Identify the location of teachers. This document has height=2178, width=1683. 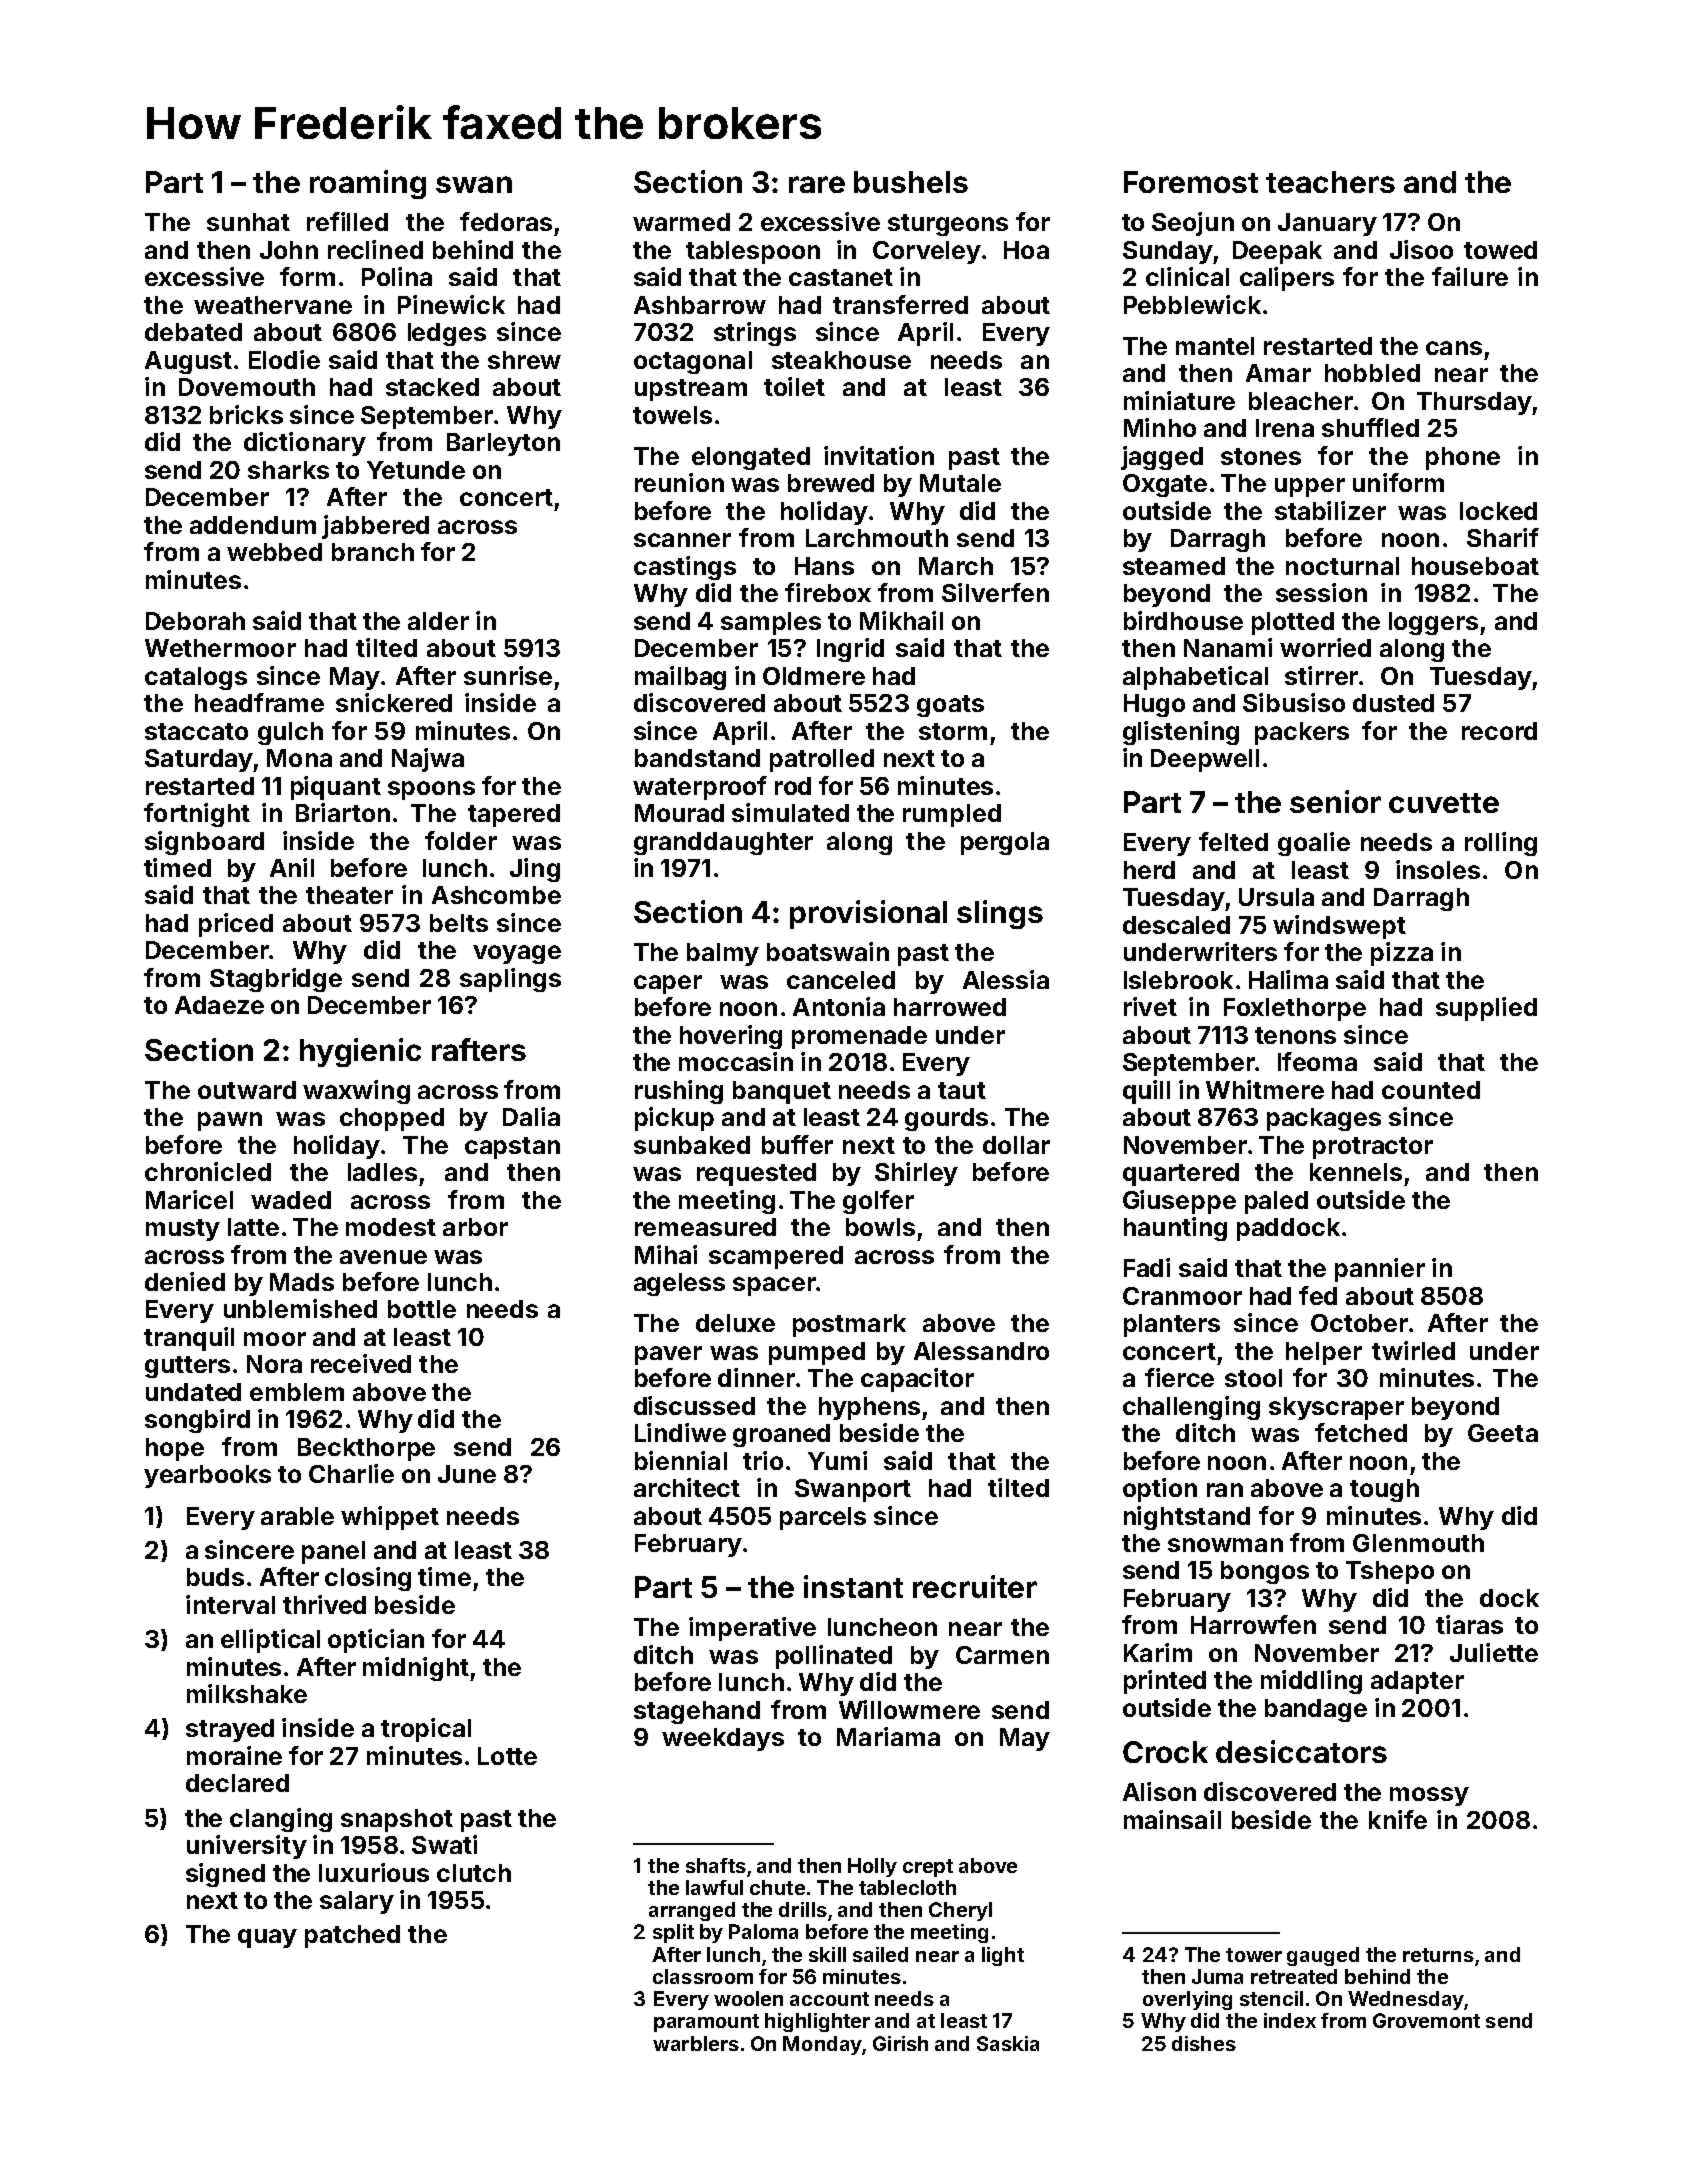
(1330, 182).
